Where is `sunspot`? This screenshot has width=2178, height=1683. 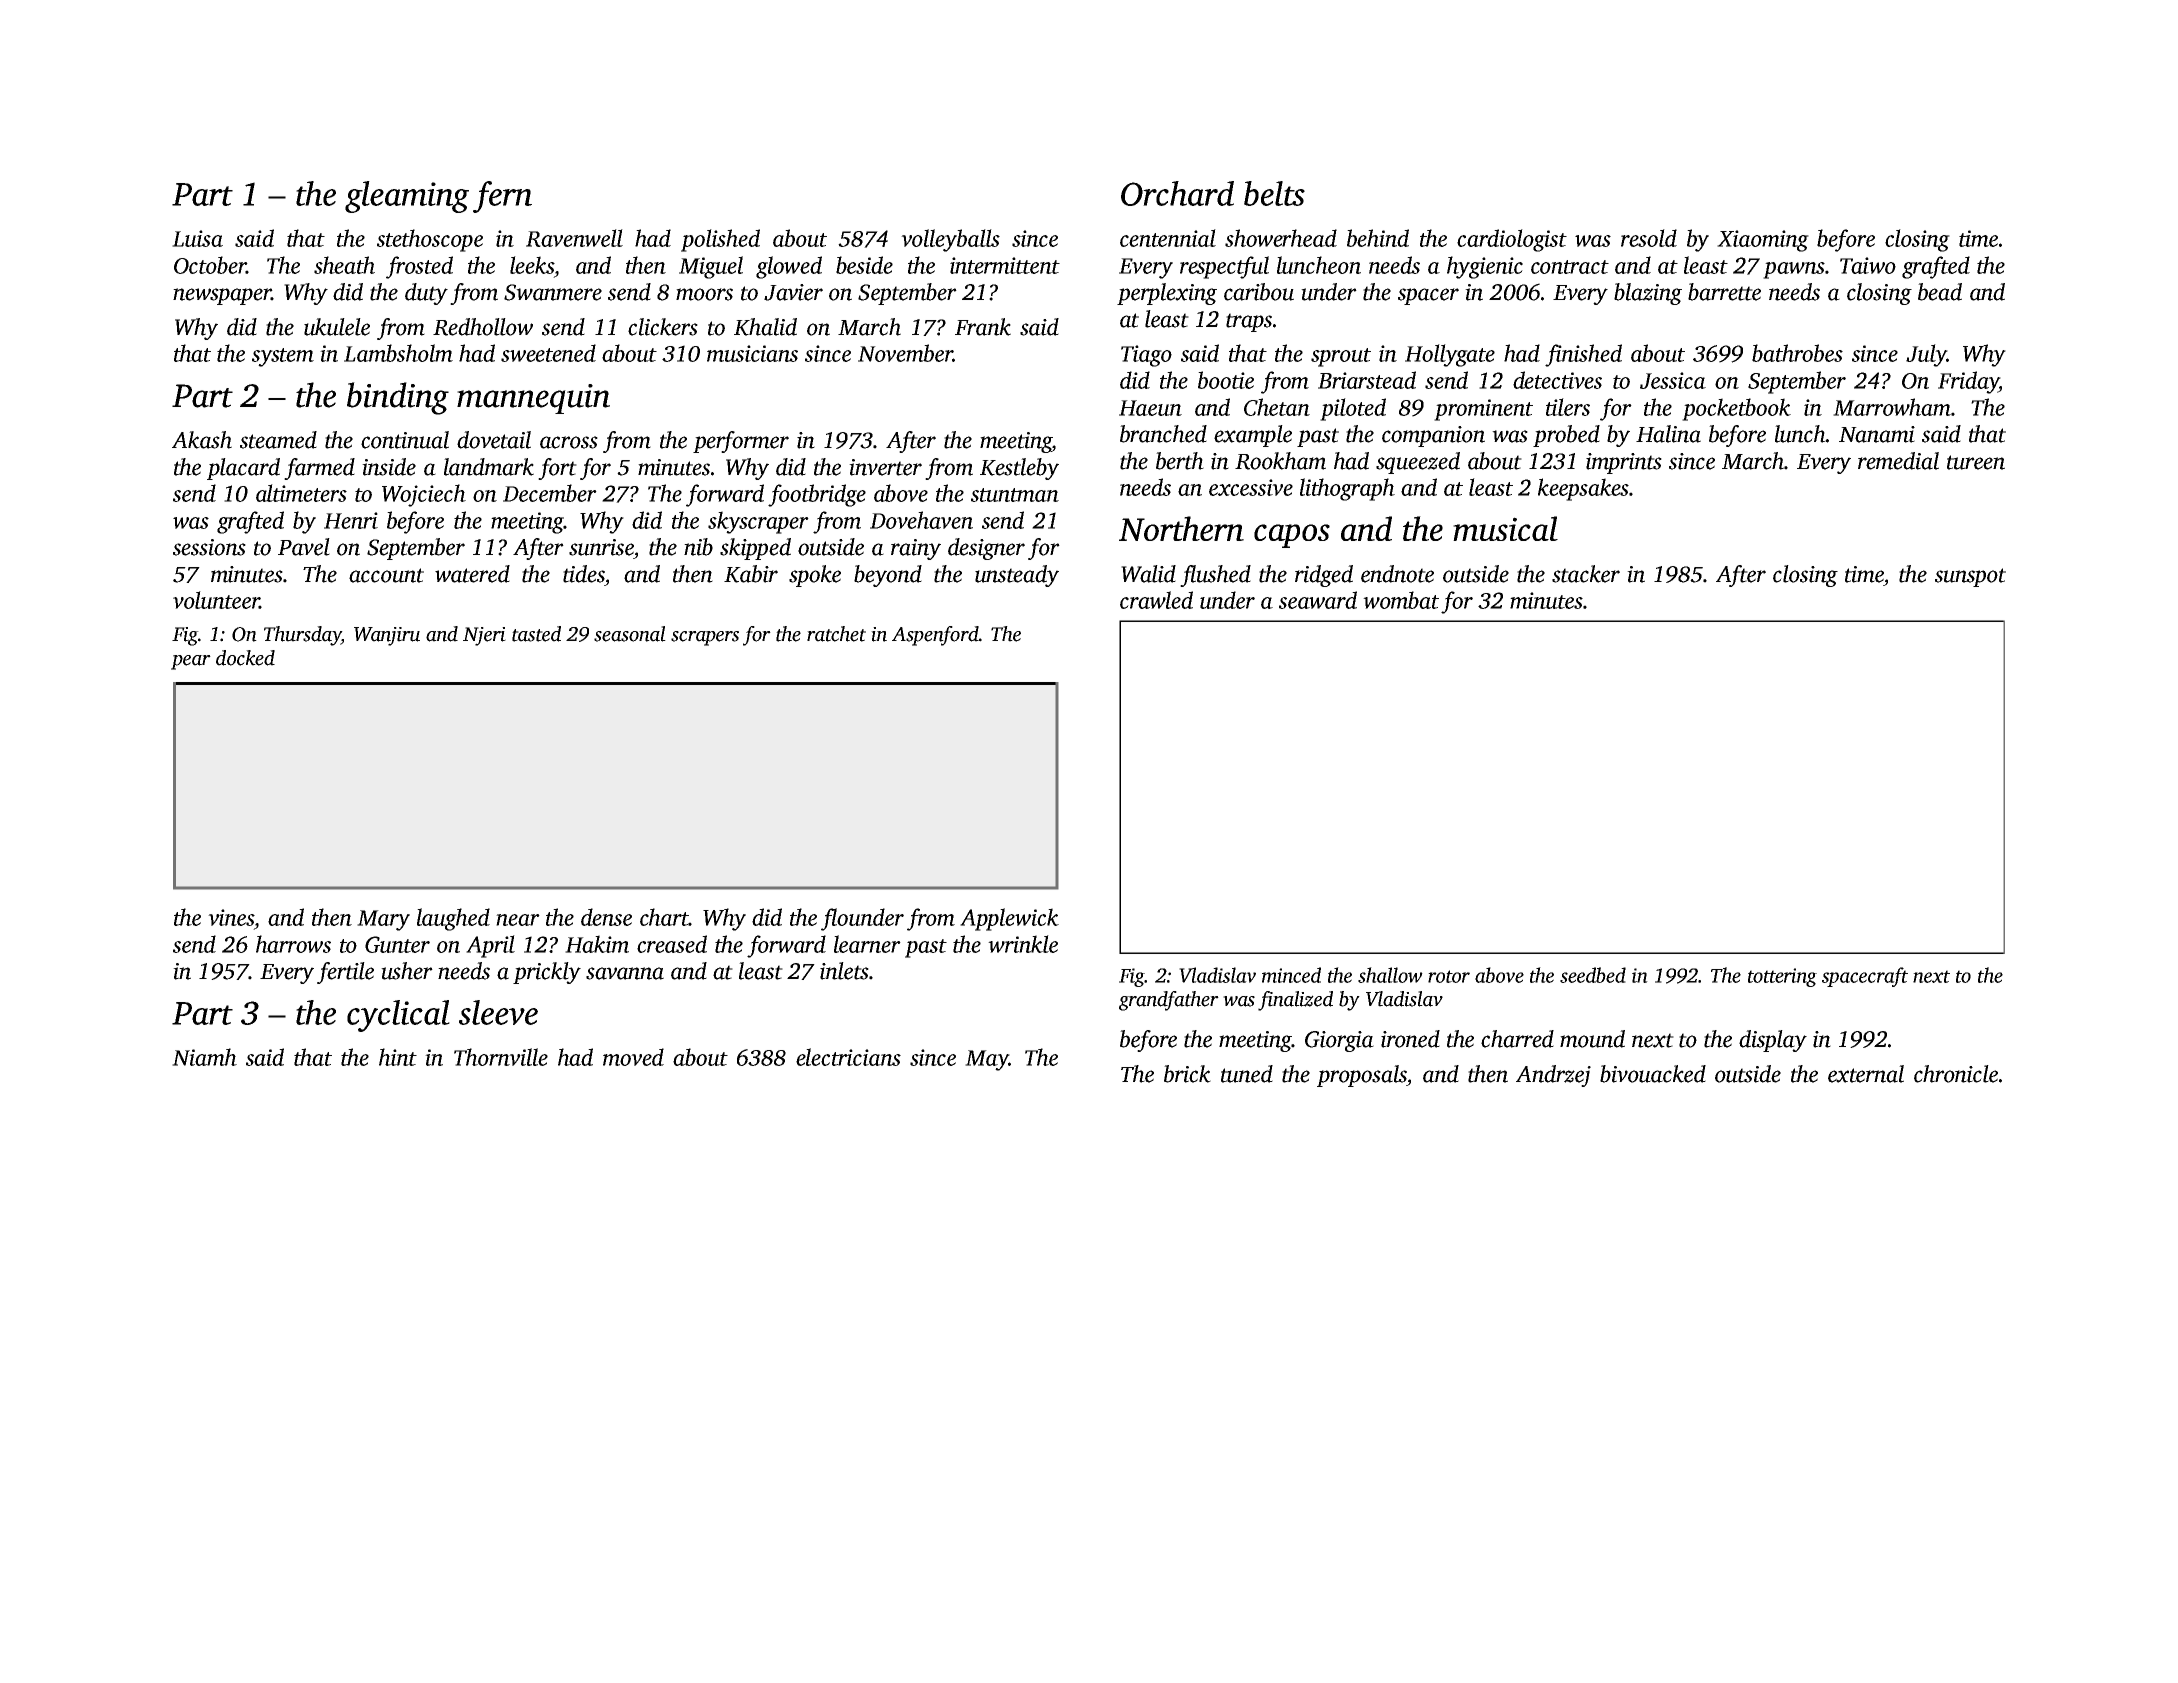
sunspot is located at coordinates (1970, 577).
